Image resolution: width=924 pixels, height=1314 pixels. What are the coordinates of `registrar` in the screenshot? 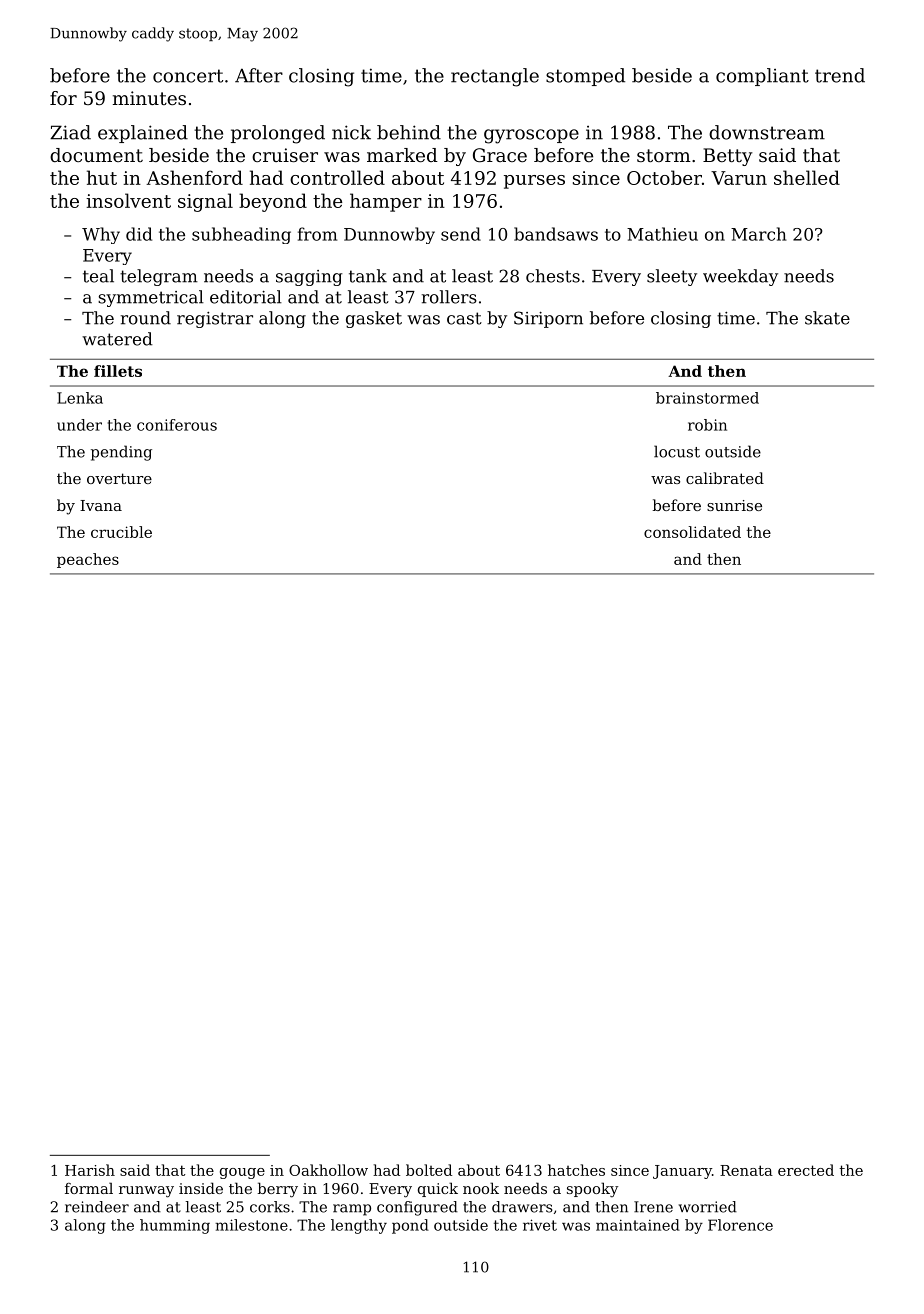 It's located at (215, 320).
